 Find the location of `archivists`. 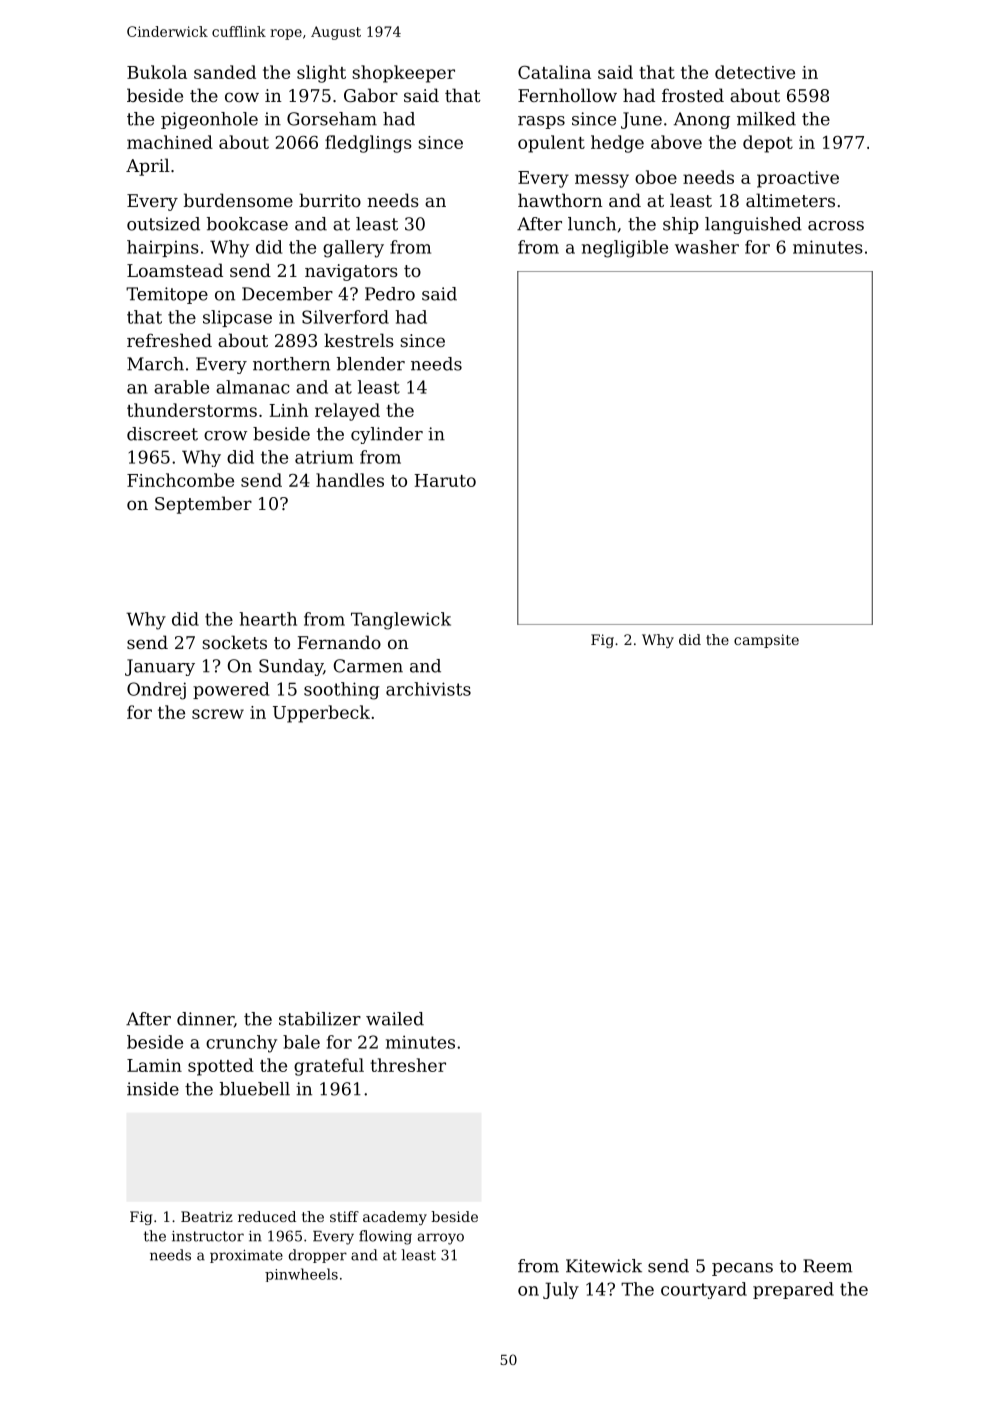

archivists is located at coordinates (428, 689).
